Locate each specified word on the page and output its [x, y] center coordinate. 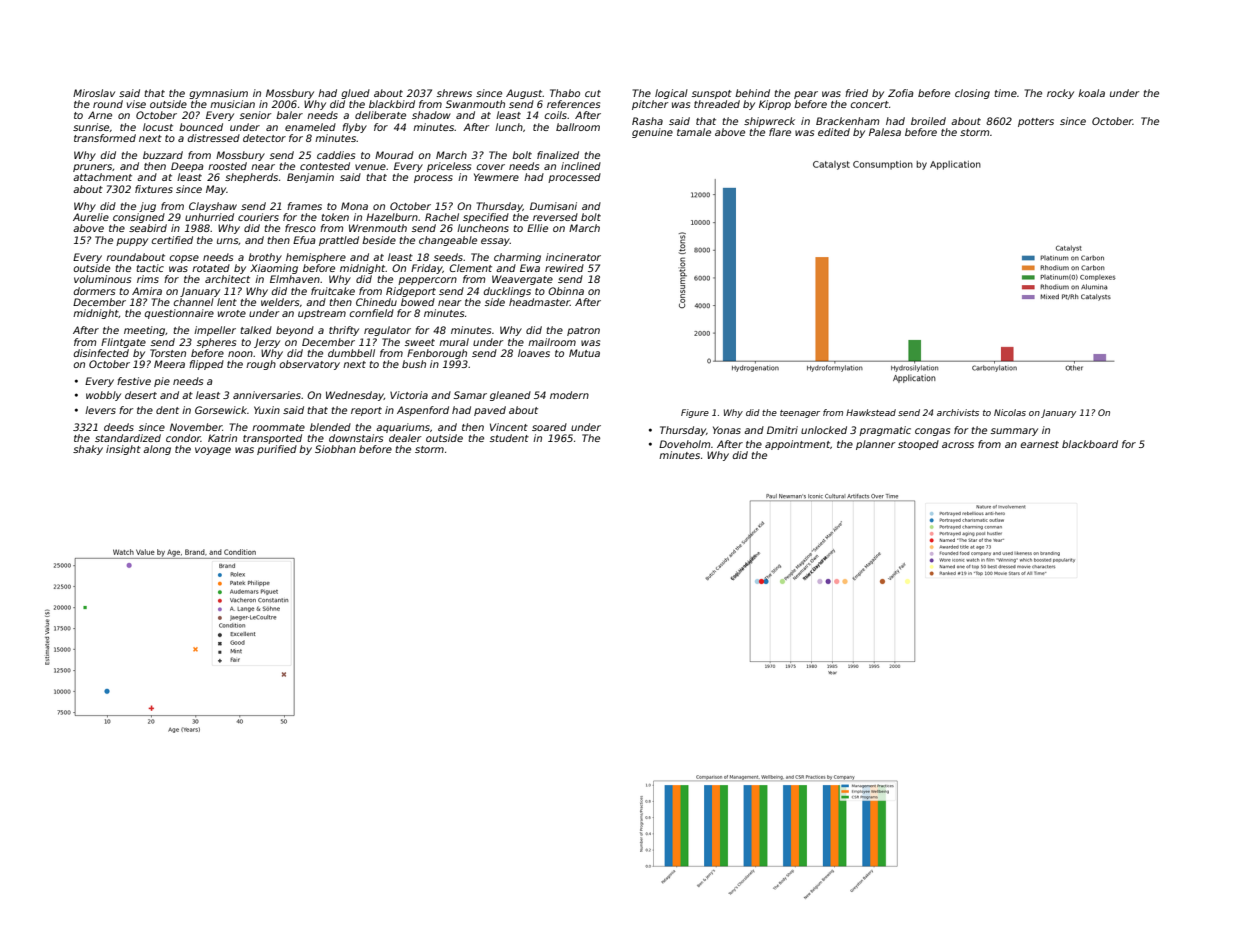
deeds [119, 427]
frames [304, 206]
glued [355, 94]
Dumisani [553, 206]
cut [593, 93]
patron [583, 331]
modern [569, 395]
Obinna [566, 291]
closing [972, 94]
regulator [387, 331]
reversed [555, 217]
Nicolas [1010, 412]
